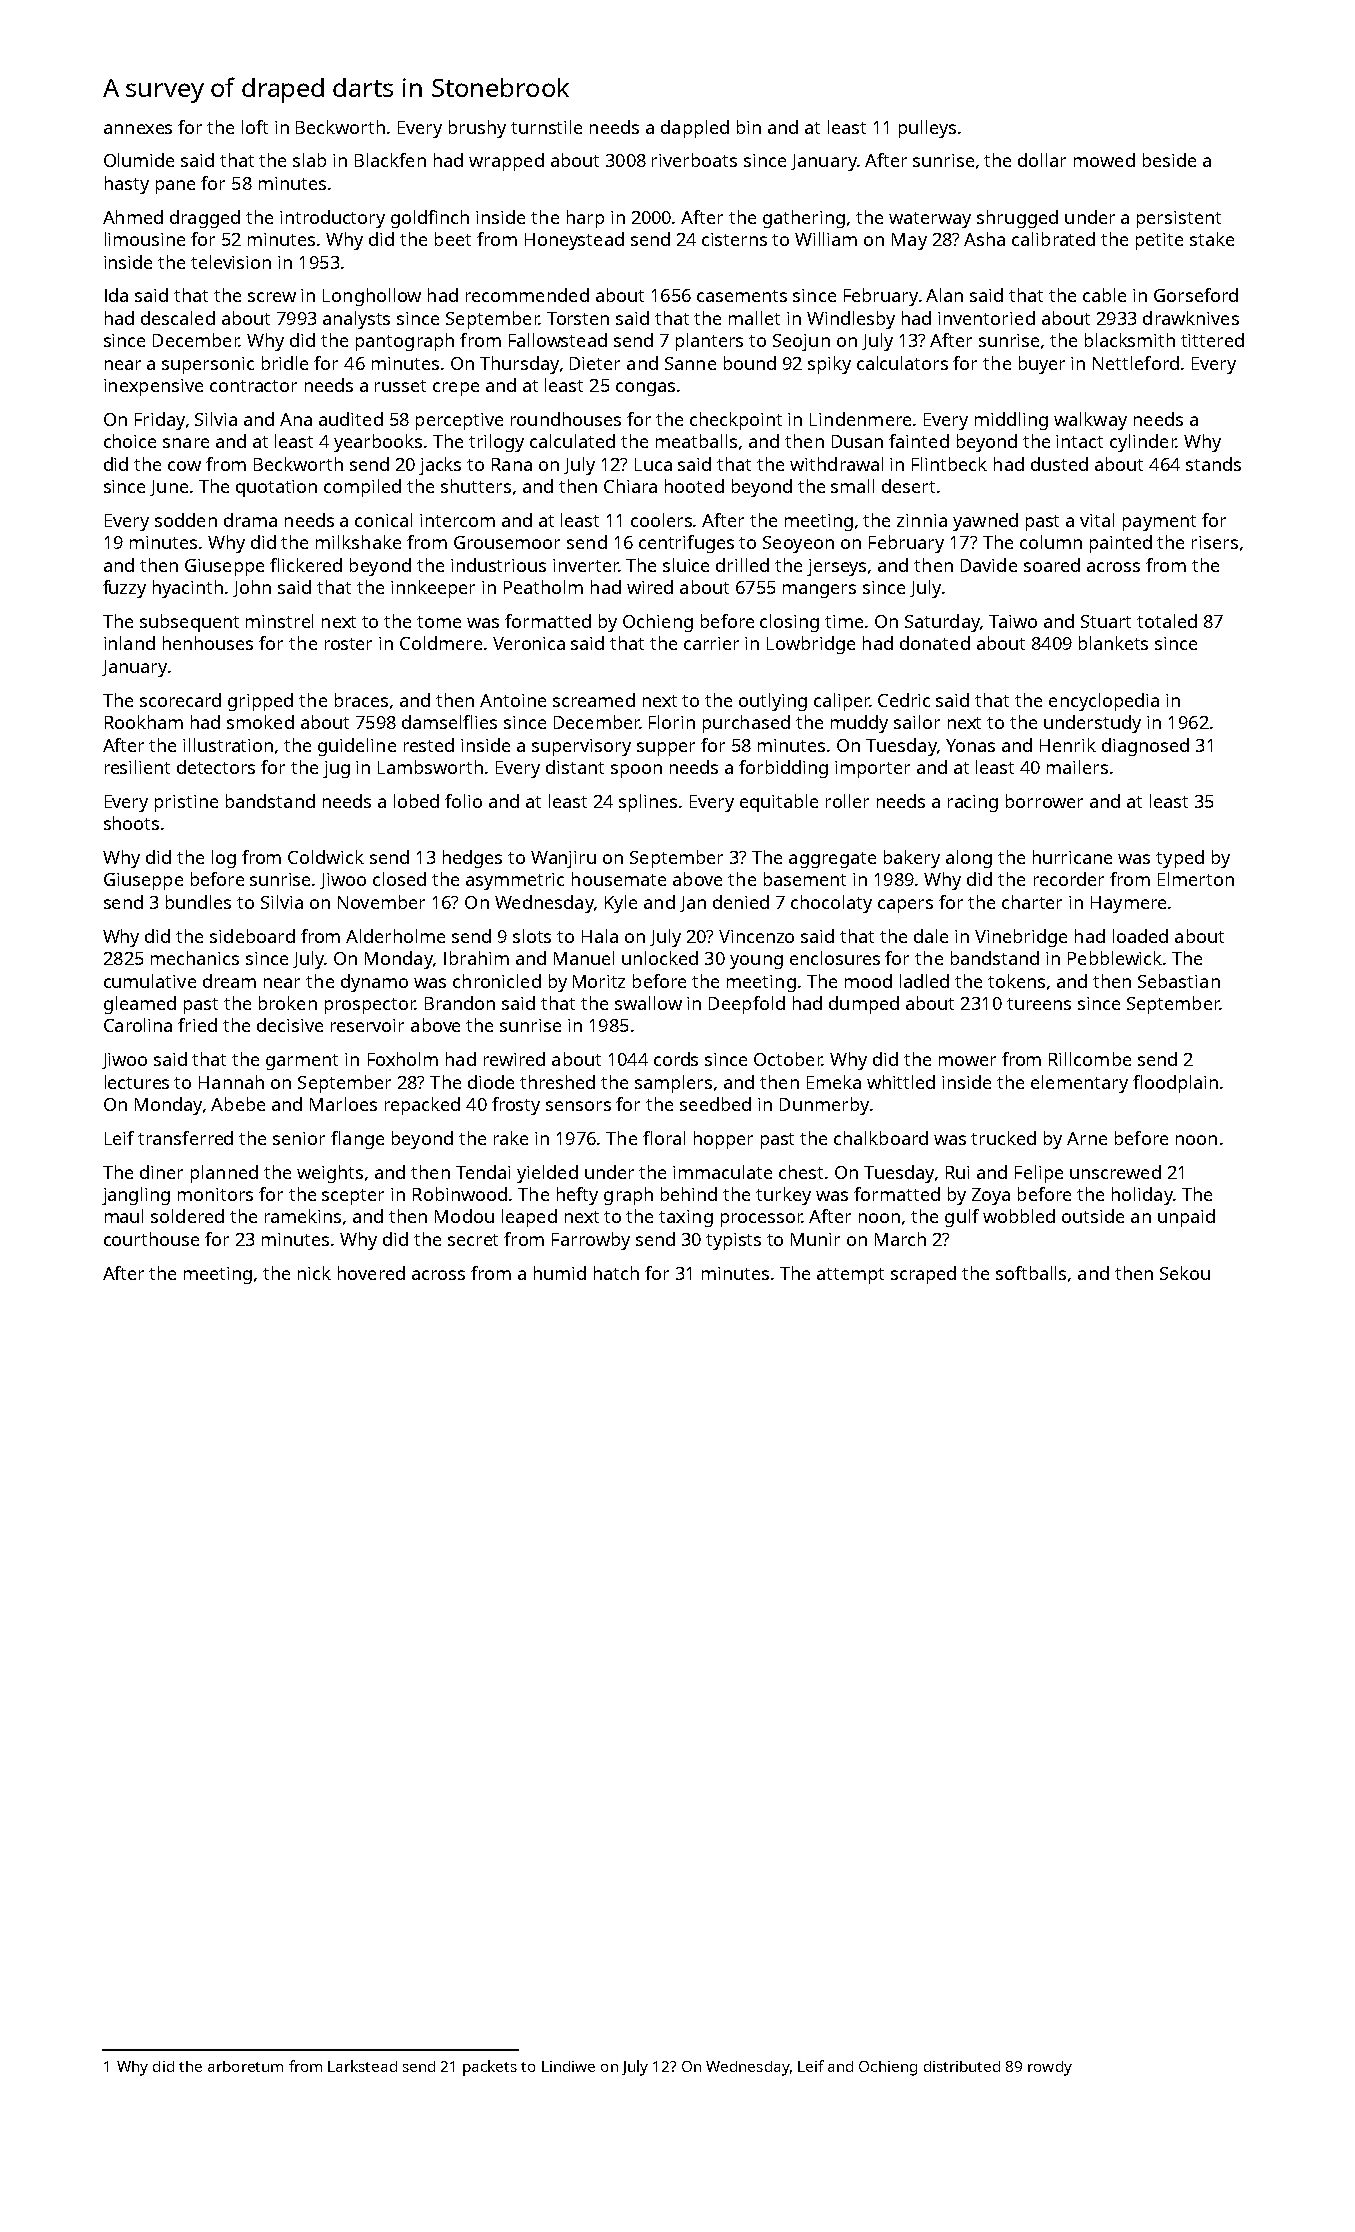 The width and height of the screenshot is (1355, 2232). Describe the element at coordinates (695, 129) in the screenshot. I see `dappled` at that location.
